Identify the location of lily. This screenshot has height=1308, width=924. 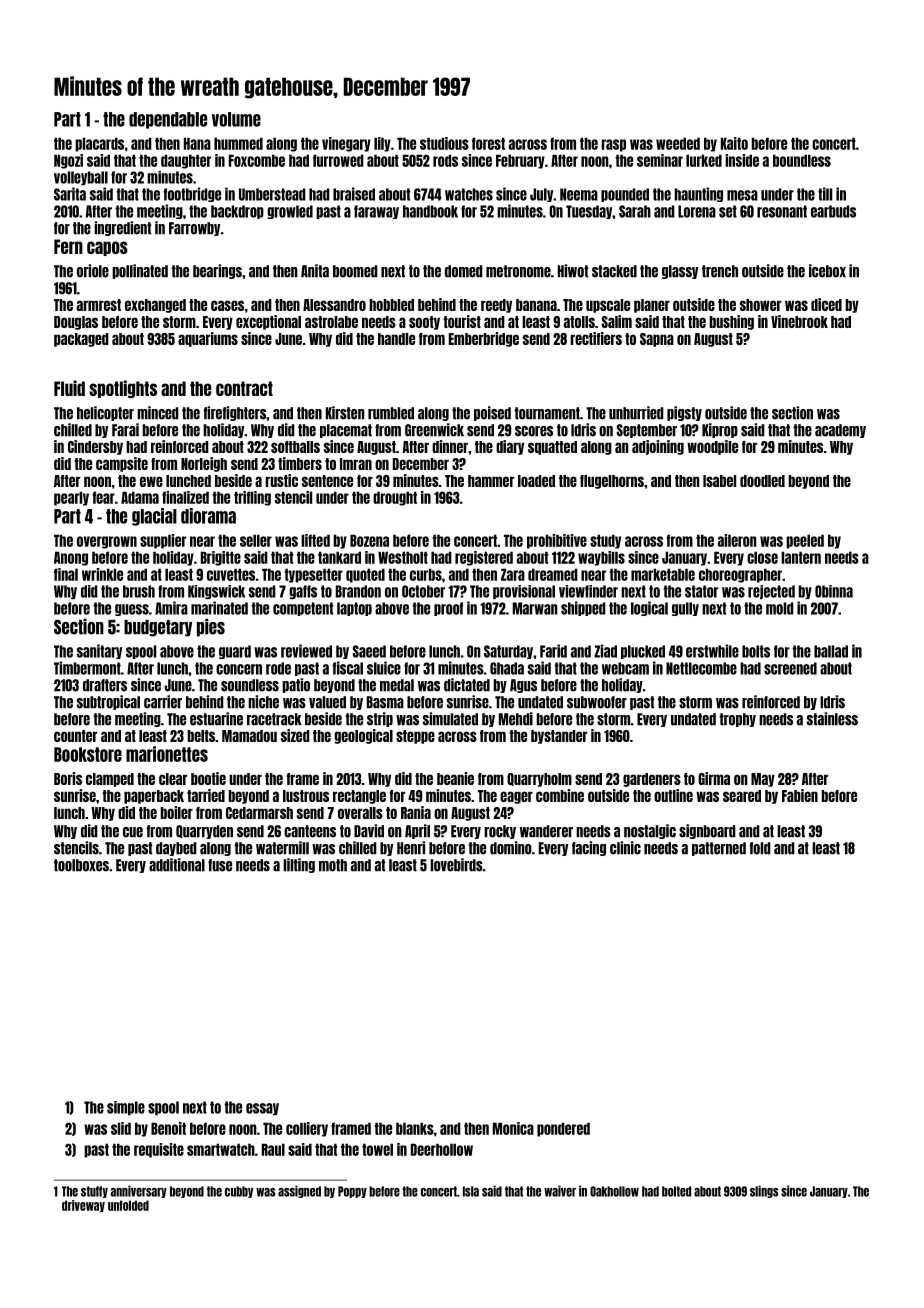
(382, 144).
